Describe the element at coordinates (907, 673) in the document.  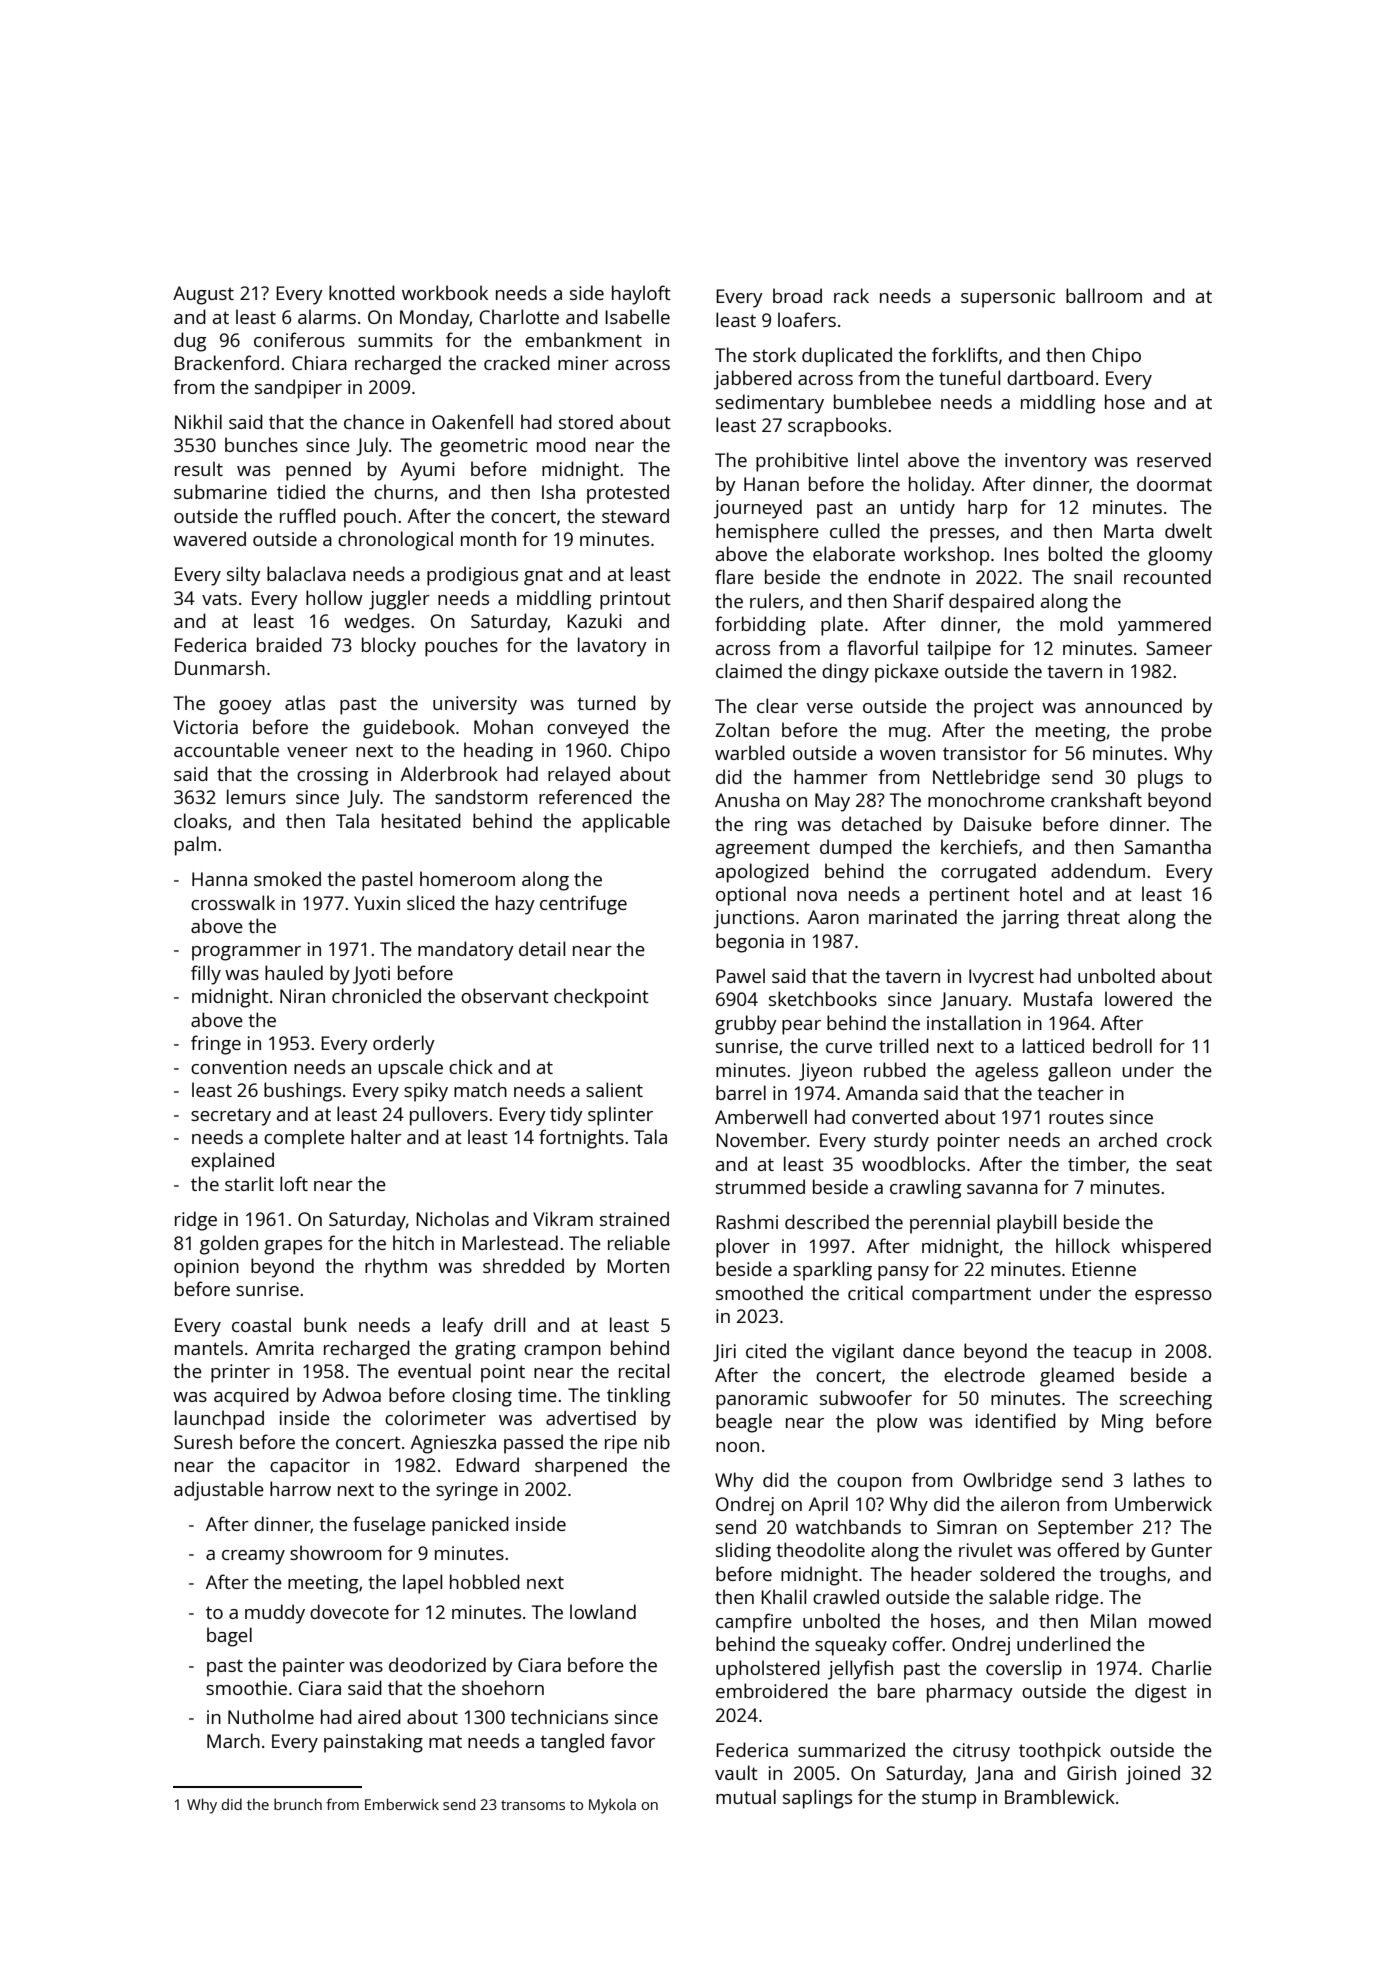
I see `pickaxe` at that location.
